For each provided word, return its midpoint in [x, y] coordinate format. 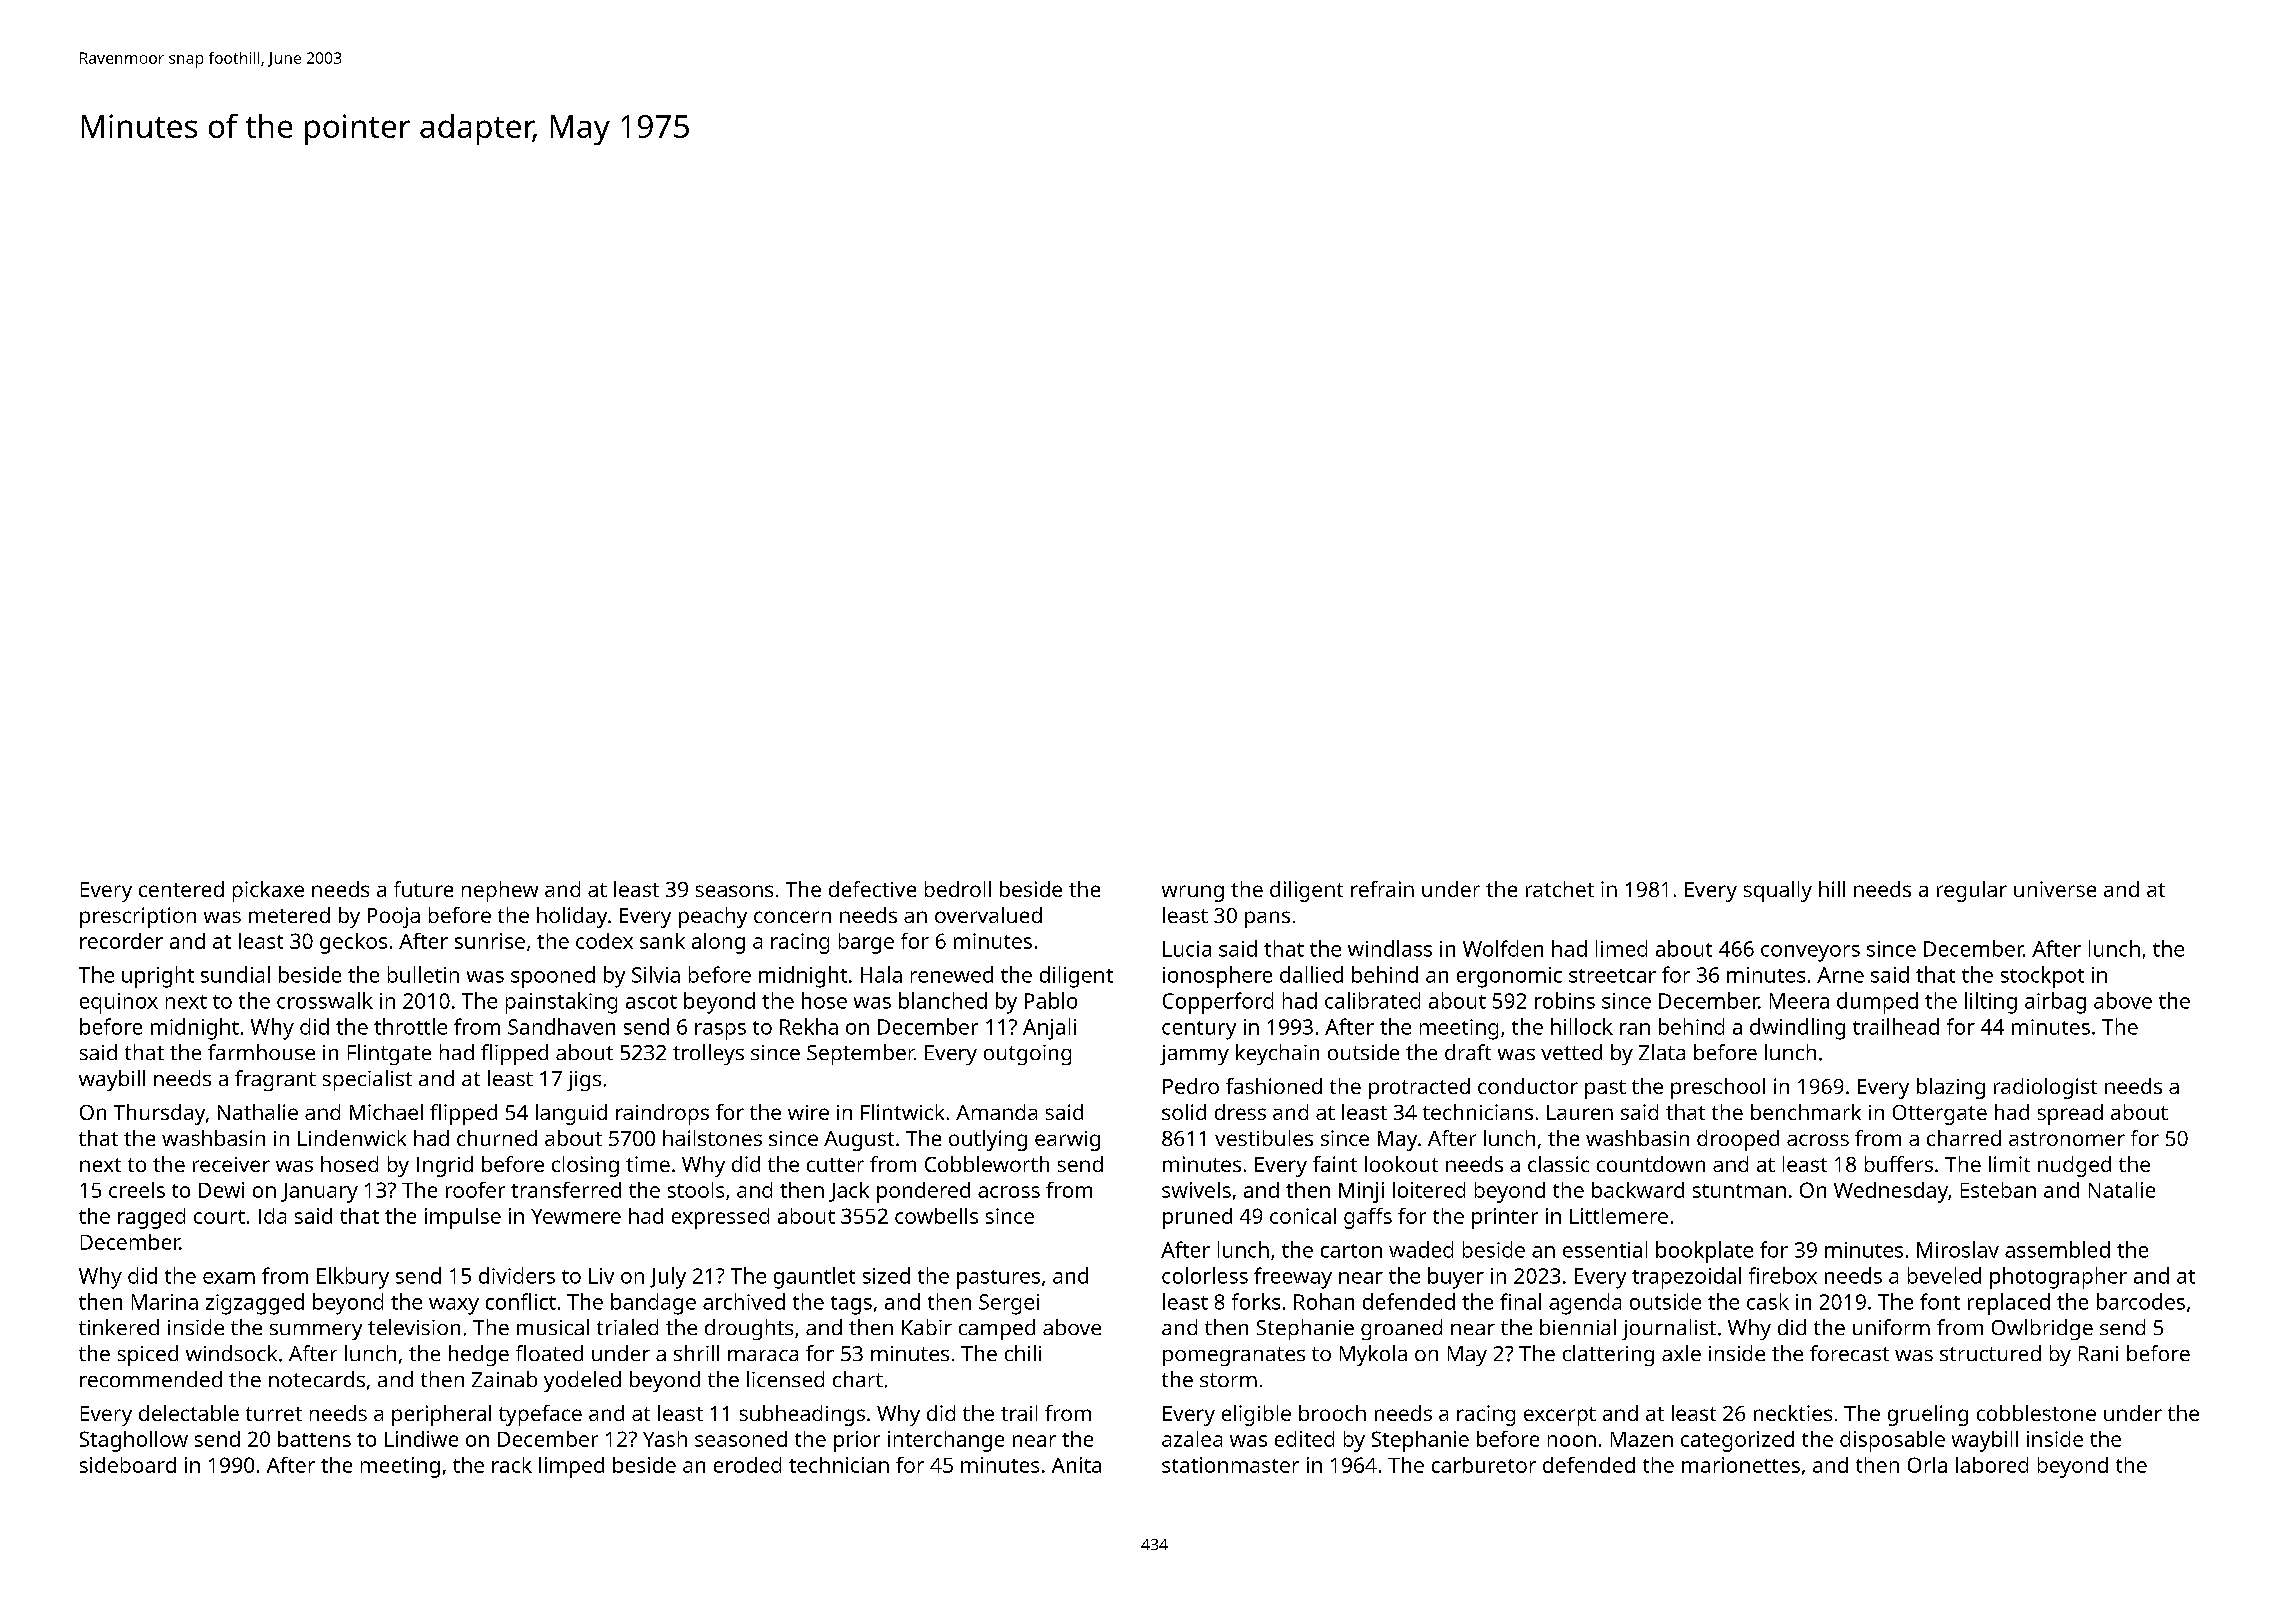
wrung [1193, 893]
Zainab [504, 1379]
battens [314, 1439]
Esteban [1998, 1190]
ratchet [1560, 889]
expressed [720, 1218]
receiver [231, 1164]
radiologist [2045, 1088]
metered [289, 915]
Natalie [2122, 1190]
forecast [1849, 1353]
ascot [651, 1002]
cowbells [936, 1216]
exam [229, 1278]
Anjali [1049, 1029]
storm [1228, 1380]
